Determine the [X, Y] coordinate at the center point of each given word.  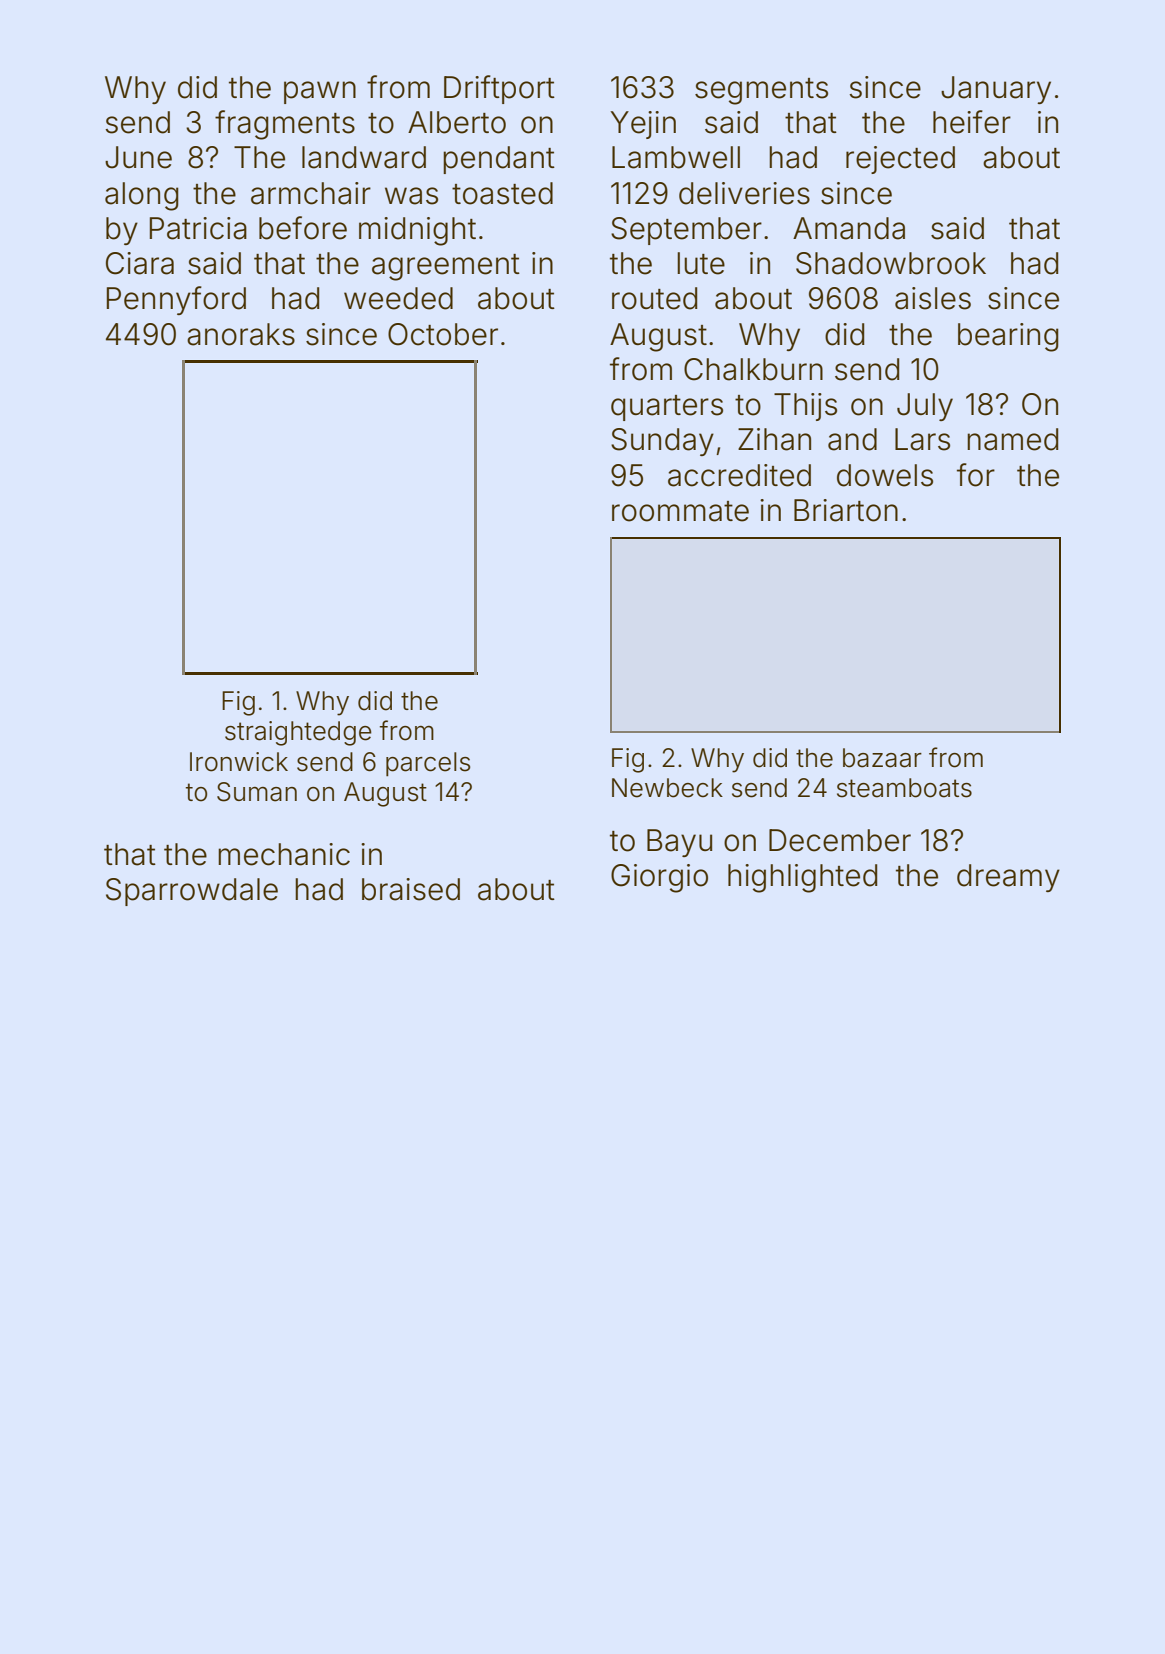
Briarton [846, 510]
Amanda [849, 228]
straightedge [298, 733]
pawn [320, 92]
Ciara [140, 263]
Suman [257, 792]
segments [761, 91]
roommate [680, 511]
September [686, 231]
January [996, 90]
